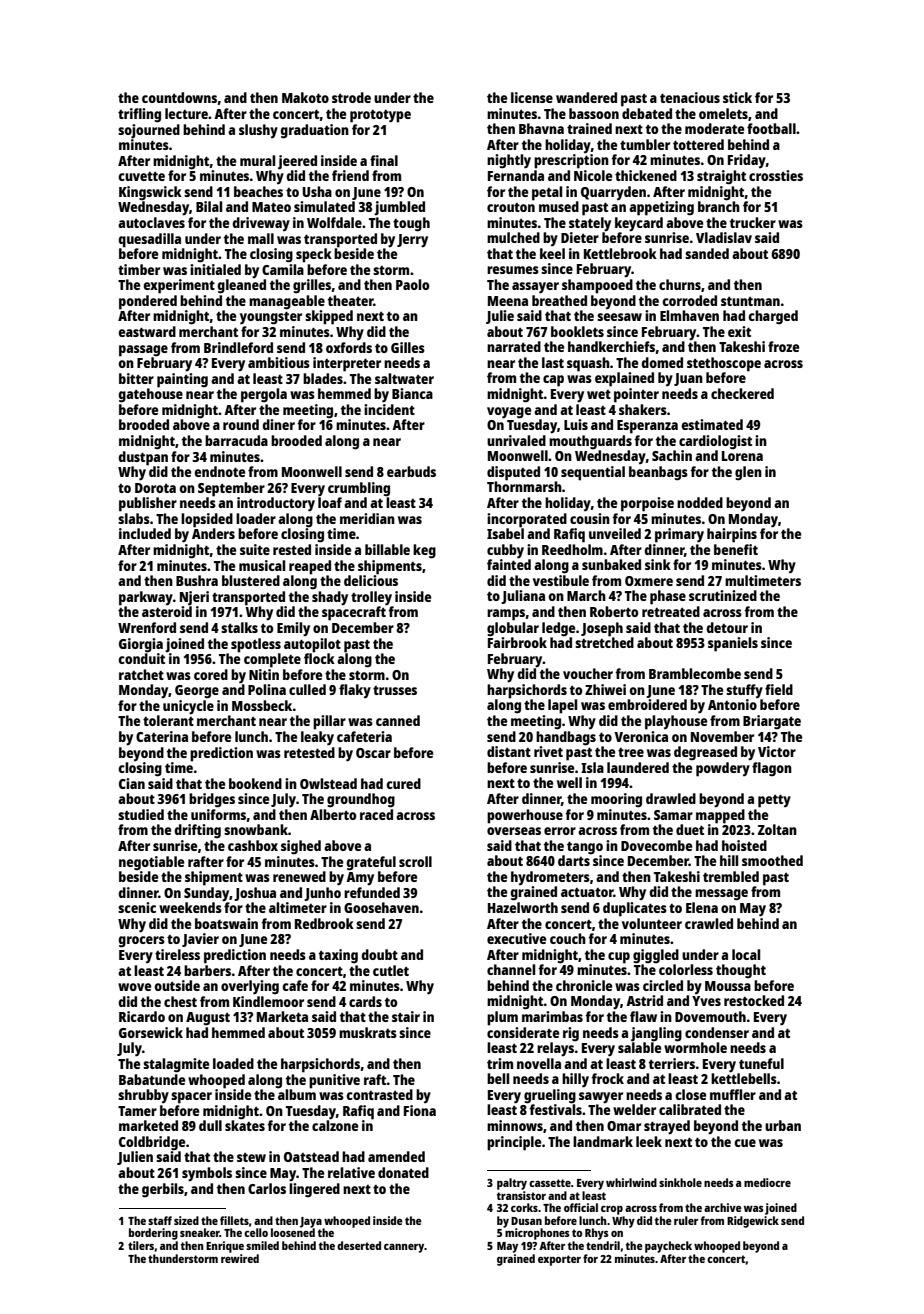 The image size is (924, 1314). What do you see at coordinates (719, 206) in the screenshot?
I see `branch` at bounding box center [719, 206].
